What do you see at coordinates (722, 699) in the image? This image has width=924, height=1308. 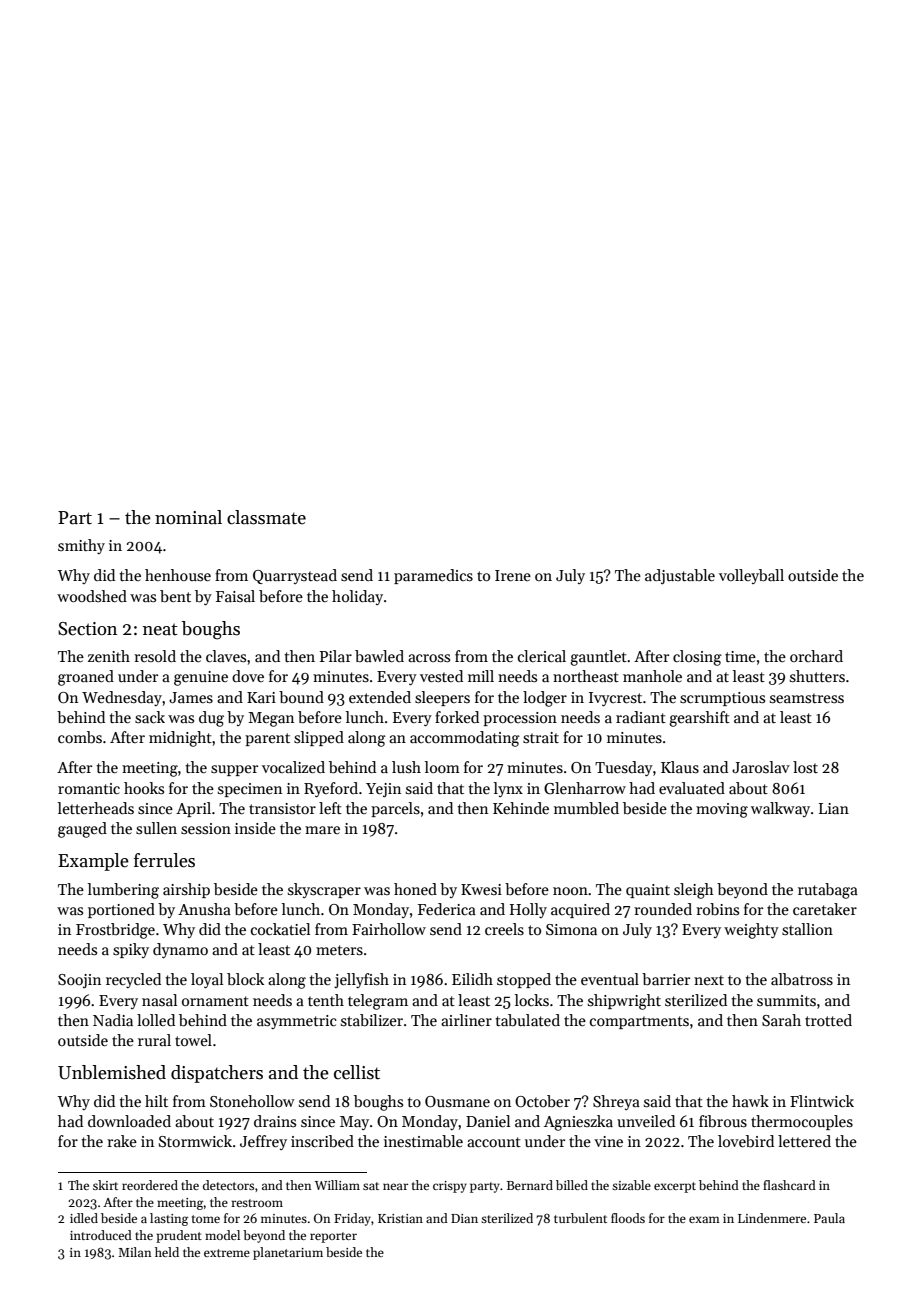 I see `scrumptious` at bounding box center [722, 699].
